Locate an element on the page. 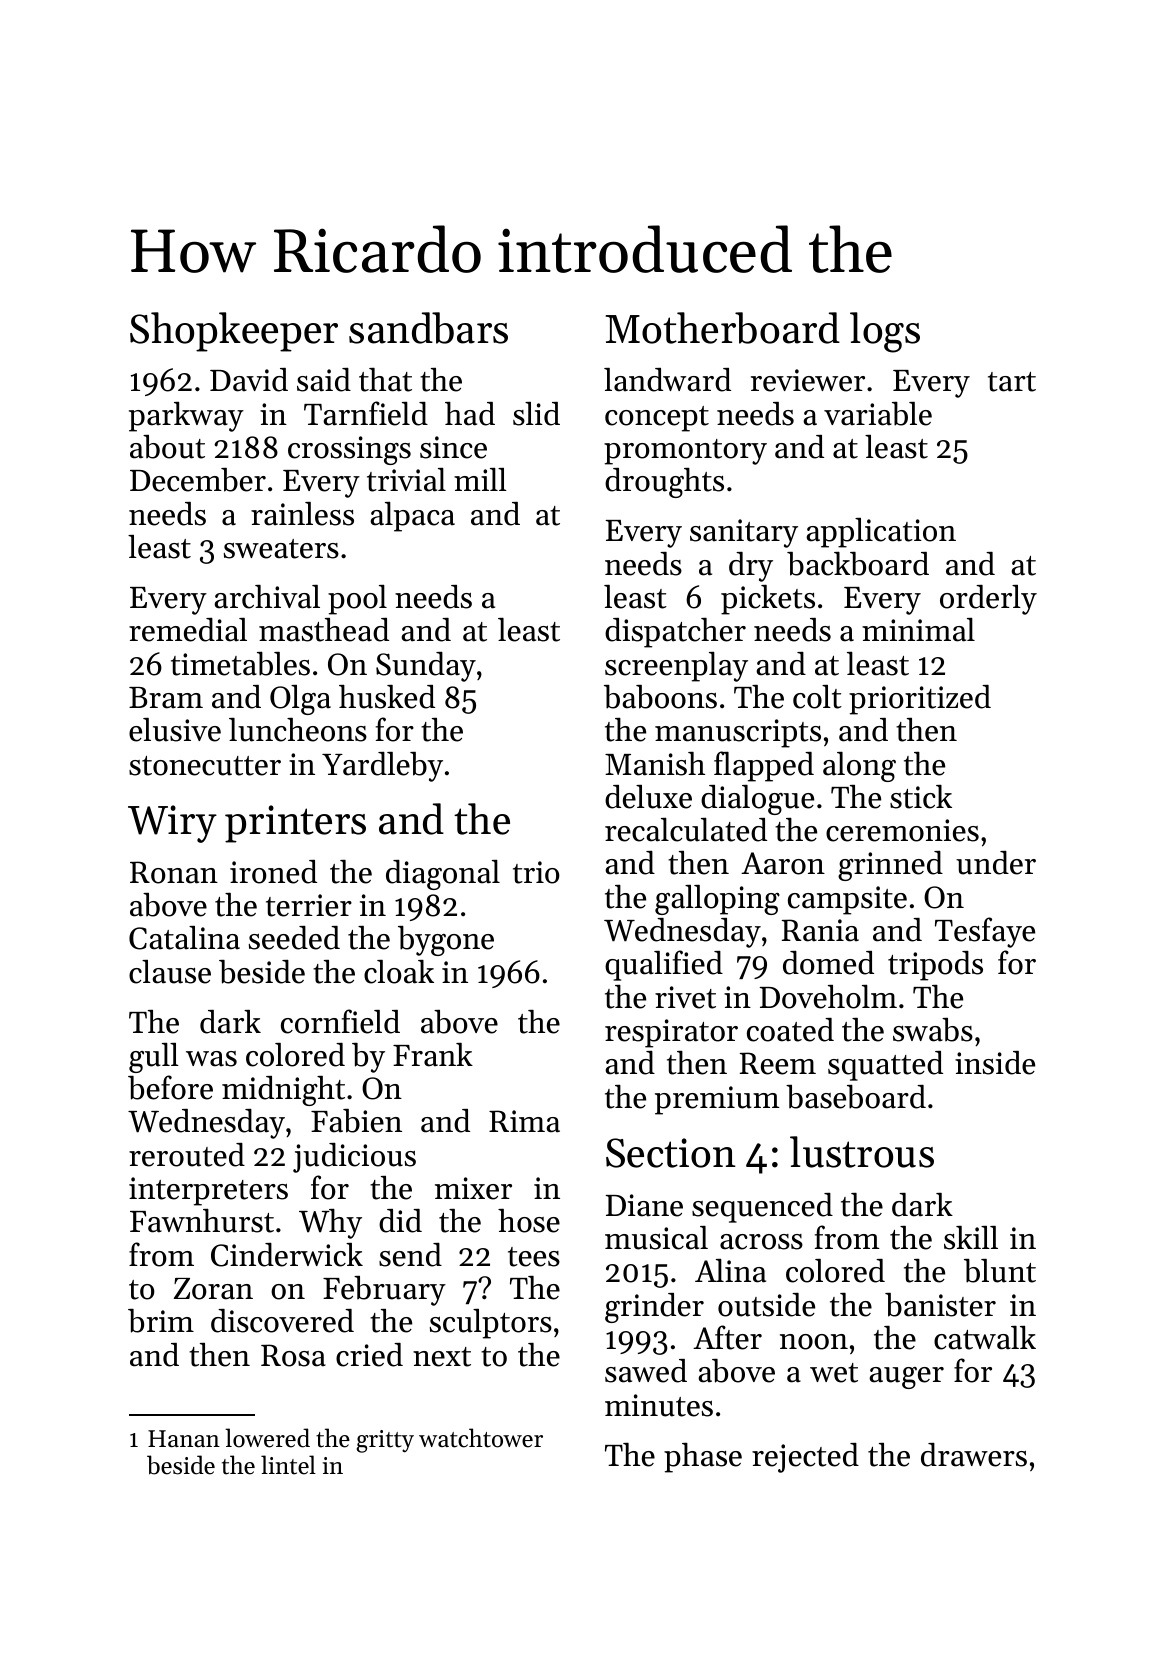 The width and height of the image is (1165, 1654). Fawnhurst is located at coordinates (202, 1221).
